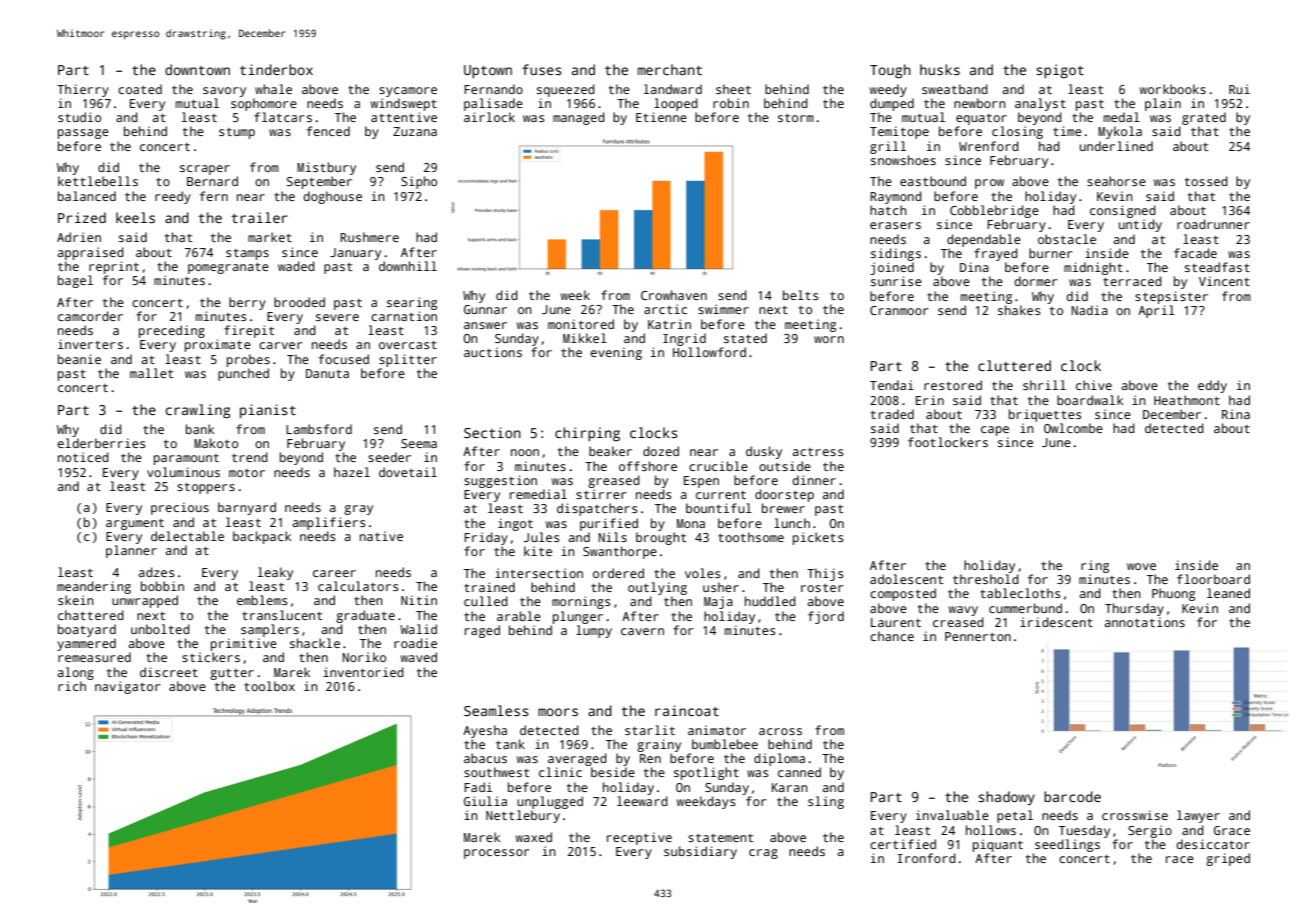  I want to click on samplers, so click(270, 630).
